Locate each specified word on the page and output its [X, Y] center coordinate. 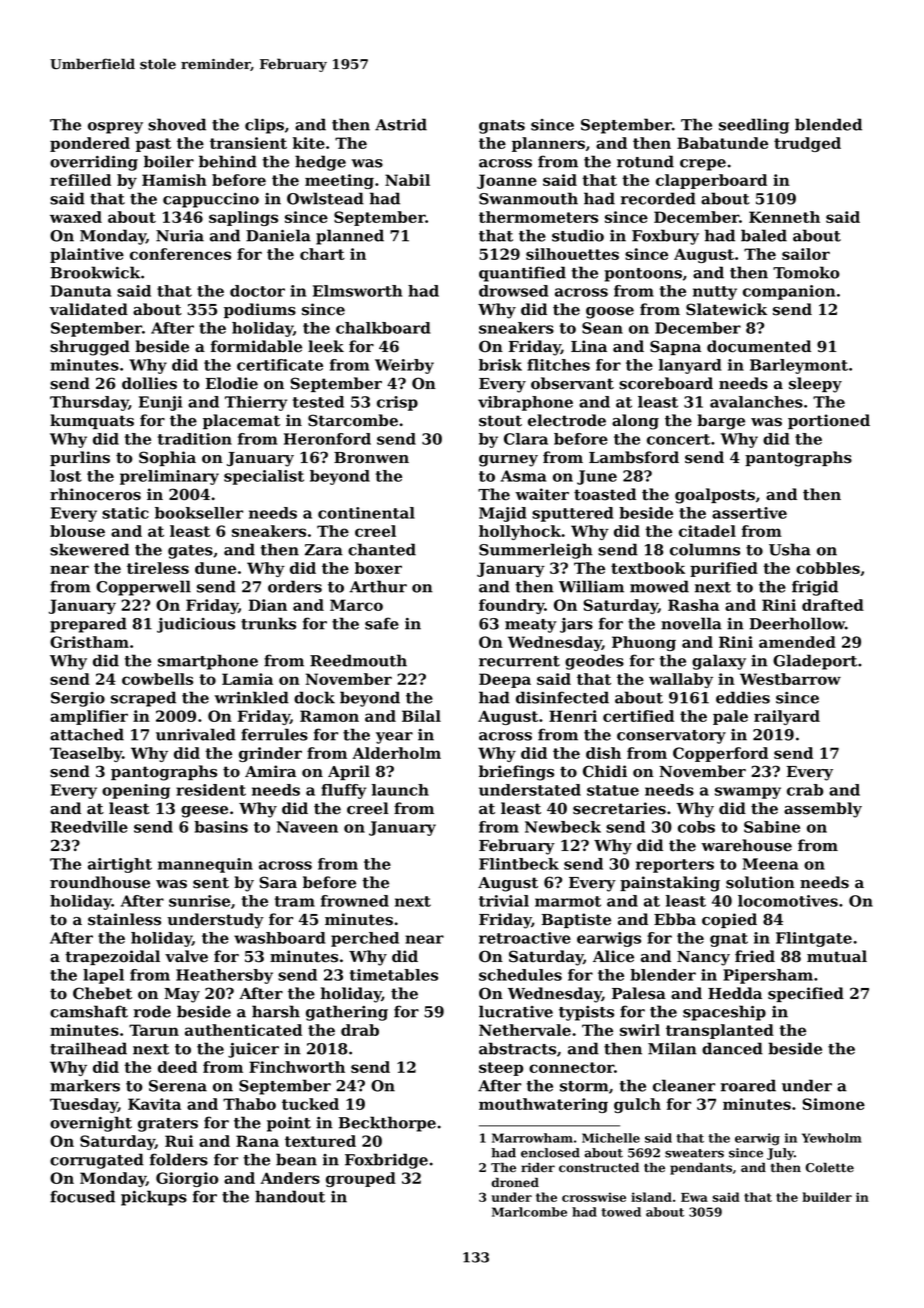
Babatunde [722, 143]
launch [400, 790]
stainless [124, 919]
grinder [270, 754]
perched [365, 939]
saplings [243, 218]
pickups [154, 1198]
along [635, 422]
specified [806, 994]
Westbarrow [790, 679]
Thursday [89, 403]
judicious [196, 625]
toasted [605, 494]
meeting [339, 181]
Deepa [505, 680]
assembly [823, 810]
